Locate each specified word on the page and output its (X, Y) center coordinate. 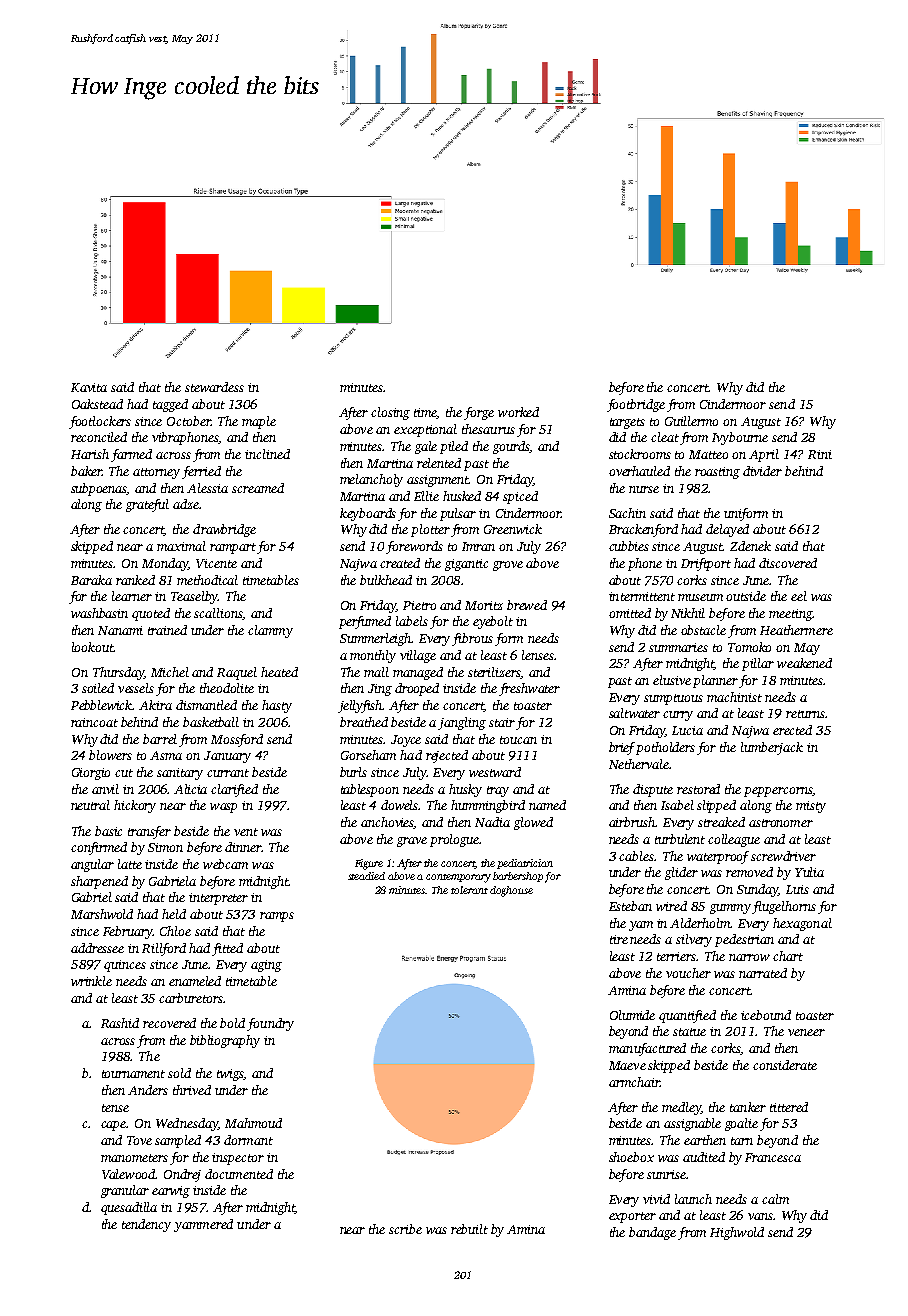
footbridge (636, 405)
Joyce (406, 741)
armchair (634, 1082)
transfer (149, 832)
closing (390, 413)
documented (239, 1174)
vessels (136, 688)
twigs (230, 1075)
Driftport (706, 564)
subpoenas (99, 489)
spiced (520, 497)
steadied (366, 876)
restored (698, 789)
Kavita (89, 387)
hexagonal (802, 924)
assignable (692, 1124)
